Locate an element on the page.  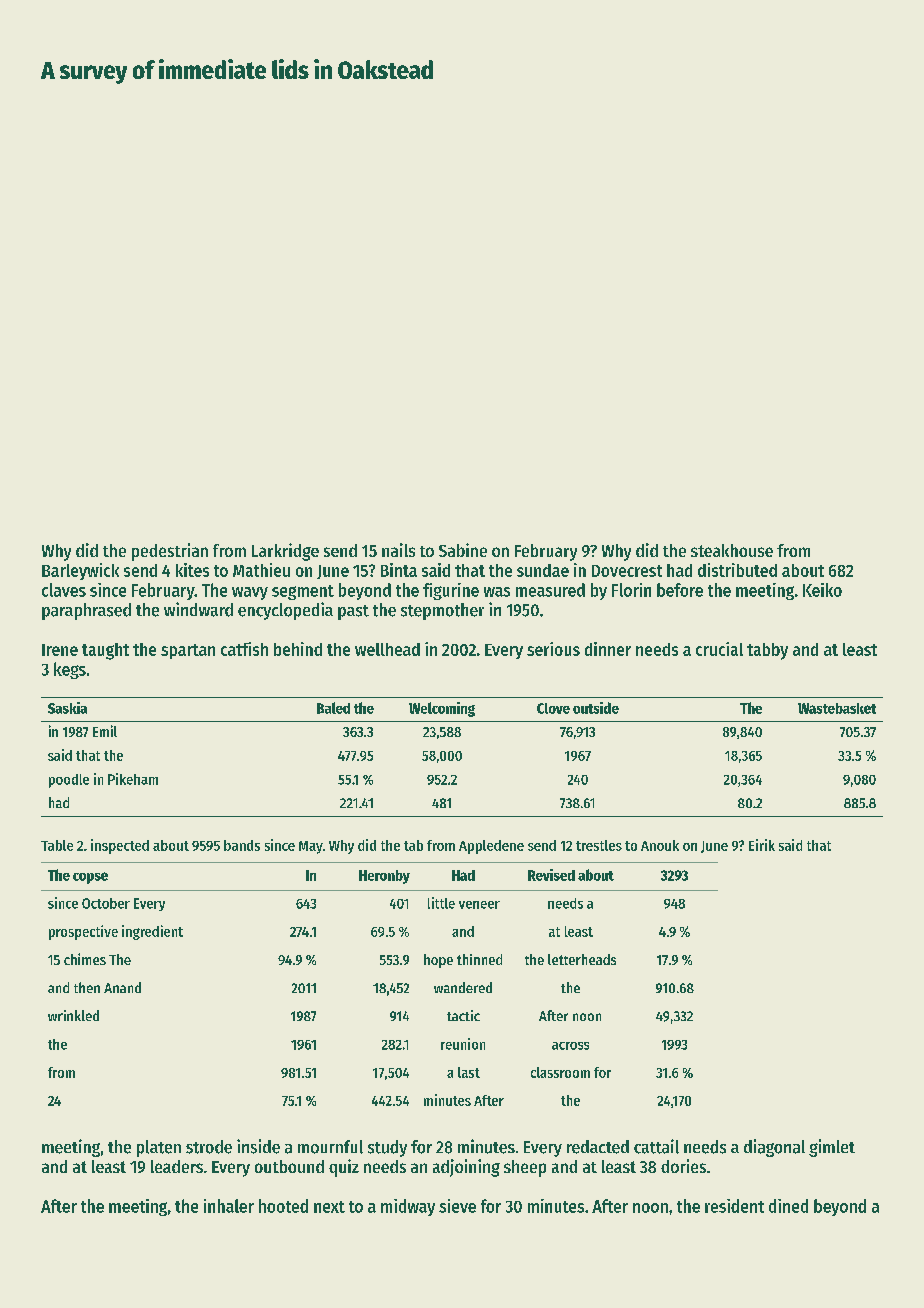
nails is located at coordinates (398, 550).
